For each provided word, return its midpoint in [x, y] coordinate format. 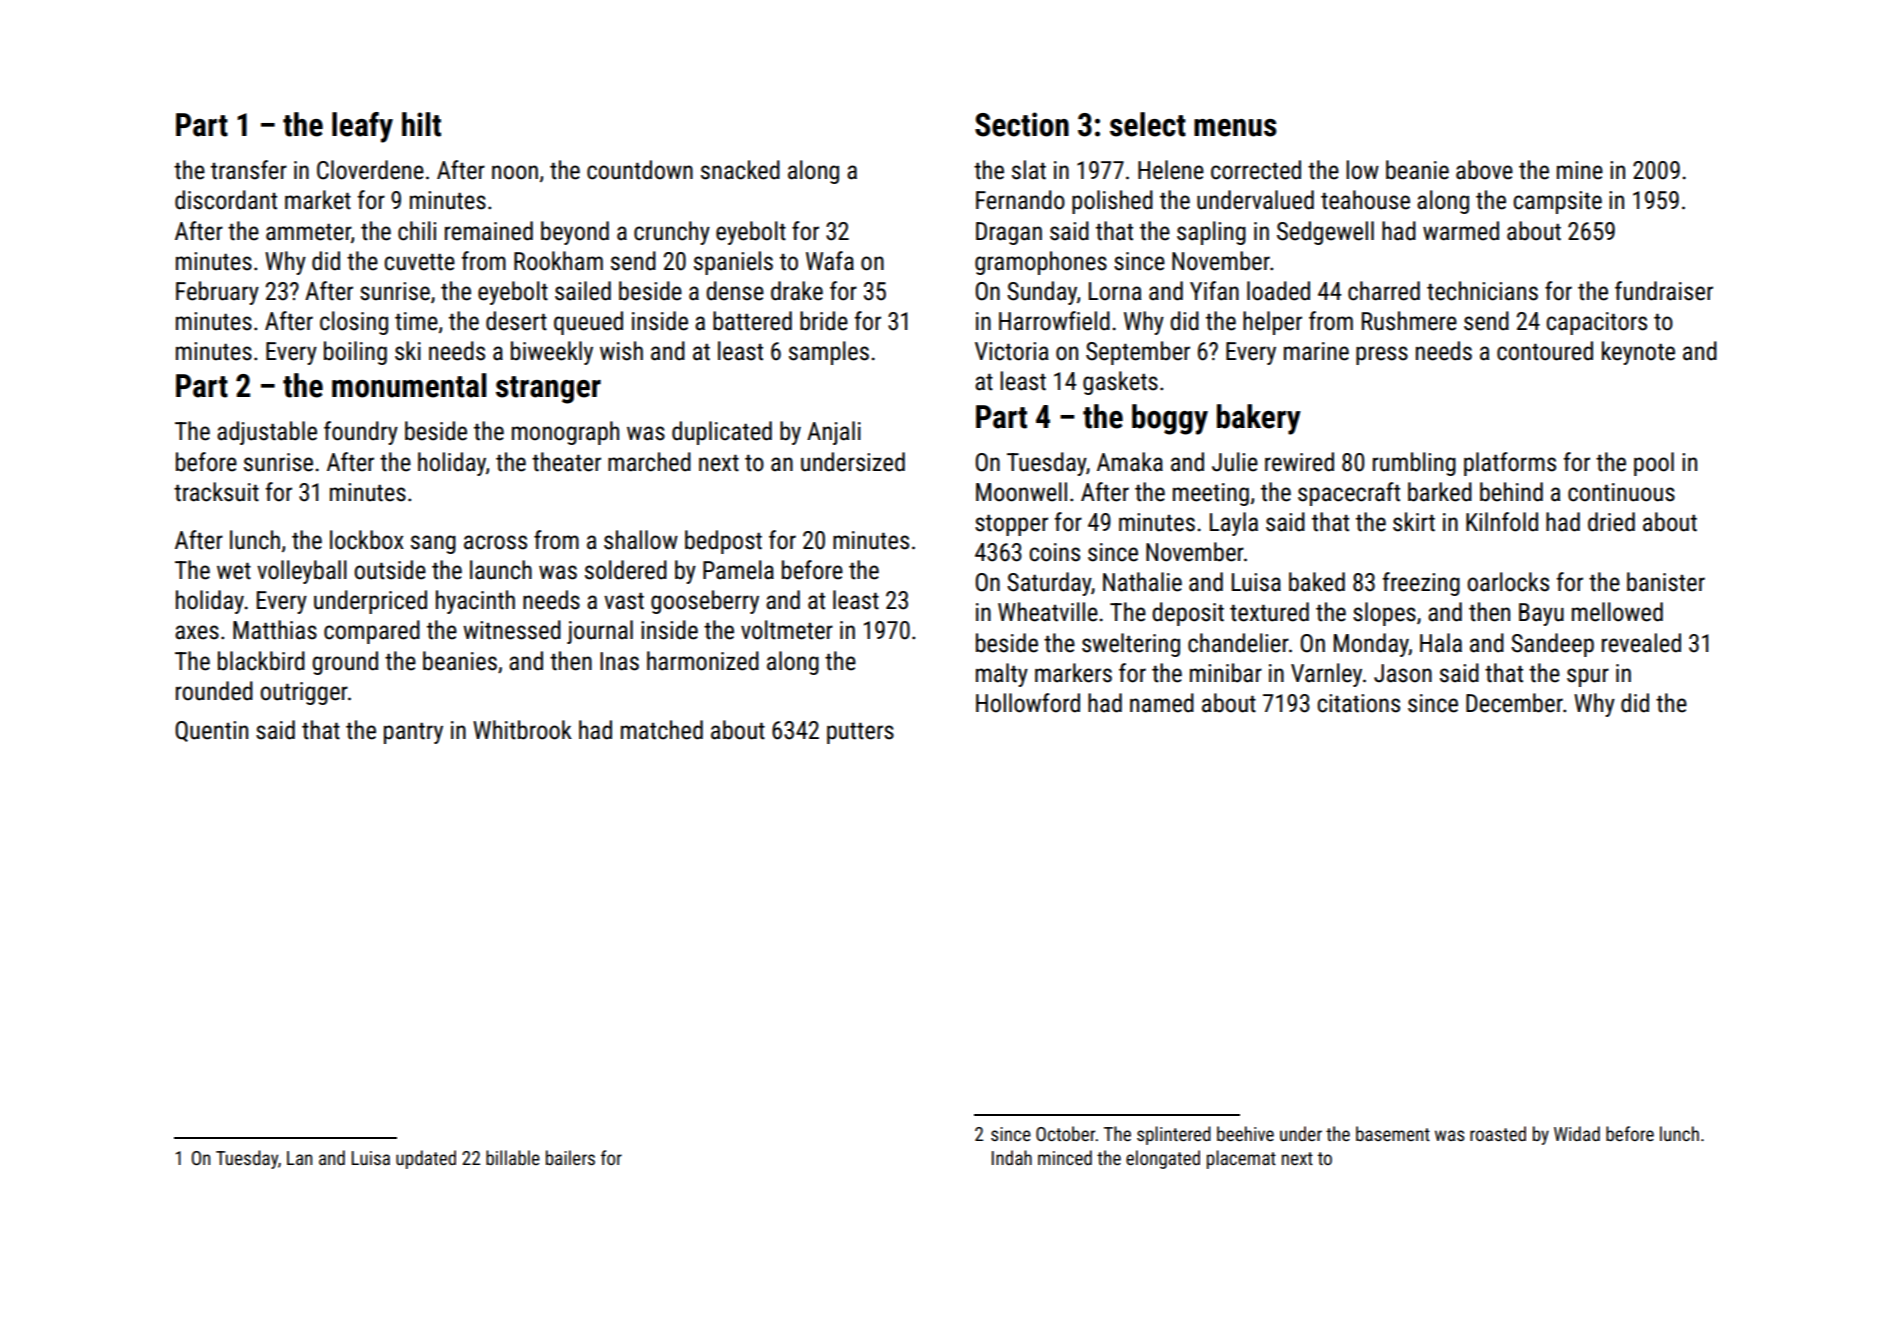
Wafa [830, 261]
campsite [1557, 202]
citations [1358, 703]
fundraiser [1664, 291]
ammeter [308, 232]
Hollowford [1028, 703]
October [1065, 1133]
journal [600, 632]
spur [1588, 677]
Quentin [211, 731]
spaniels [733, 263]
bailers [570, 1157]
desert [516, 321]
